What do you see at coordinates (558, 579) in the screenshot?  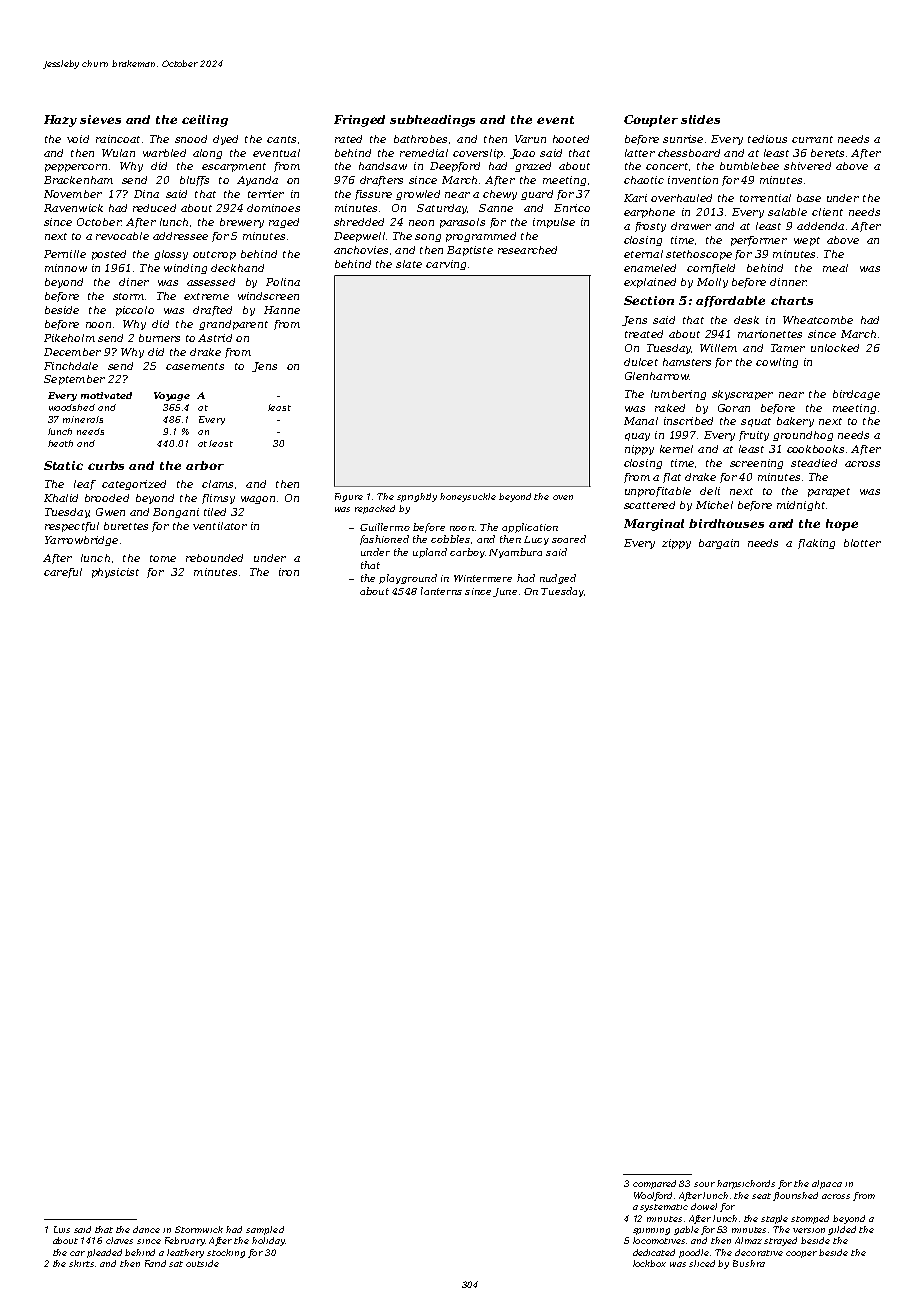 I see `nudged` at bounding box center [558, 579].
